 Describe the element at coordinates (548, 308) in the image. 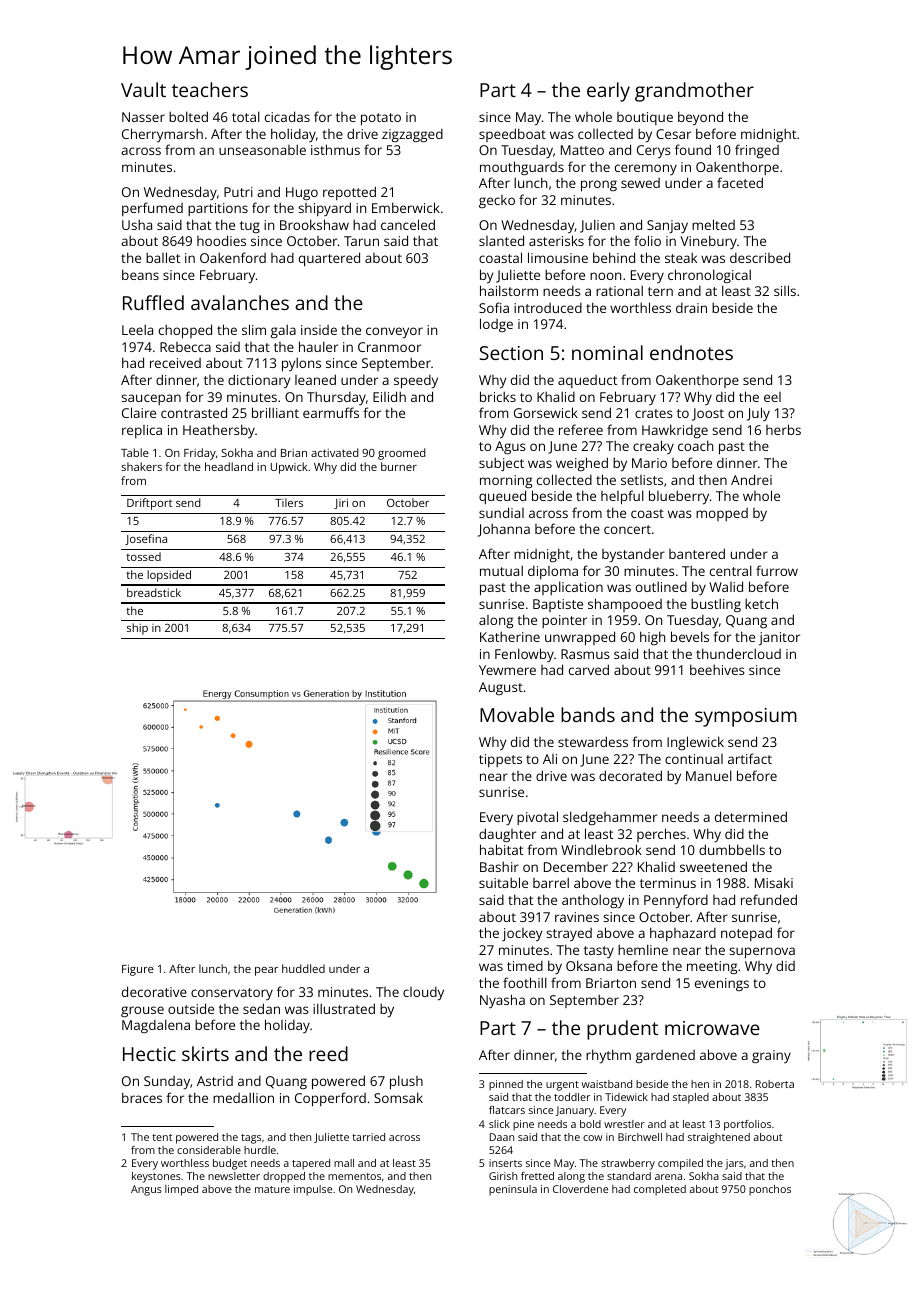

I see `introduced` at that location.
